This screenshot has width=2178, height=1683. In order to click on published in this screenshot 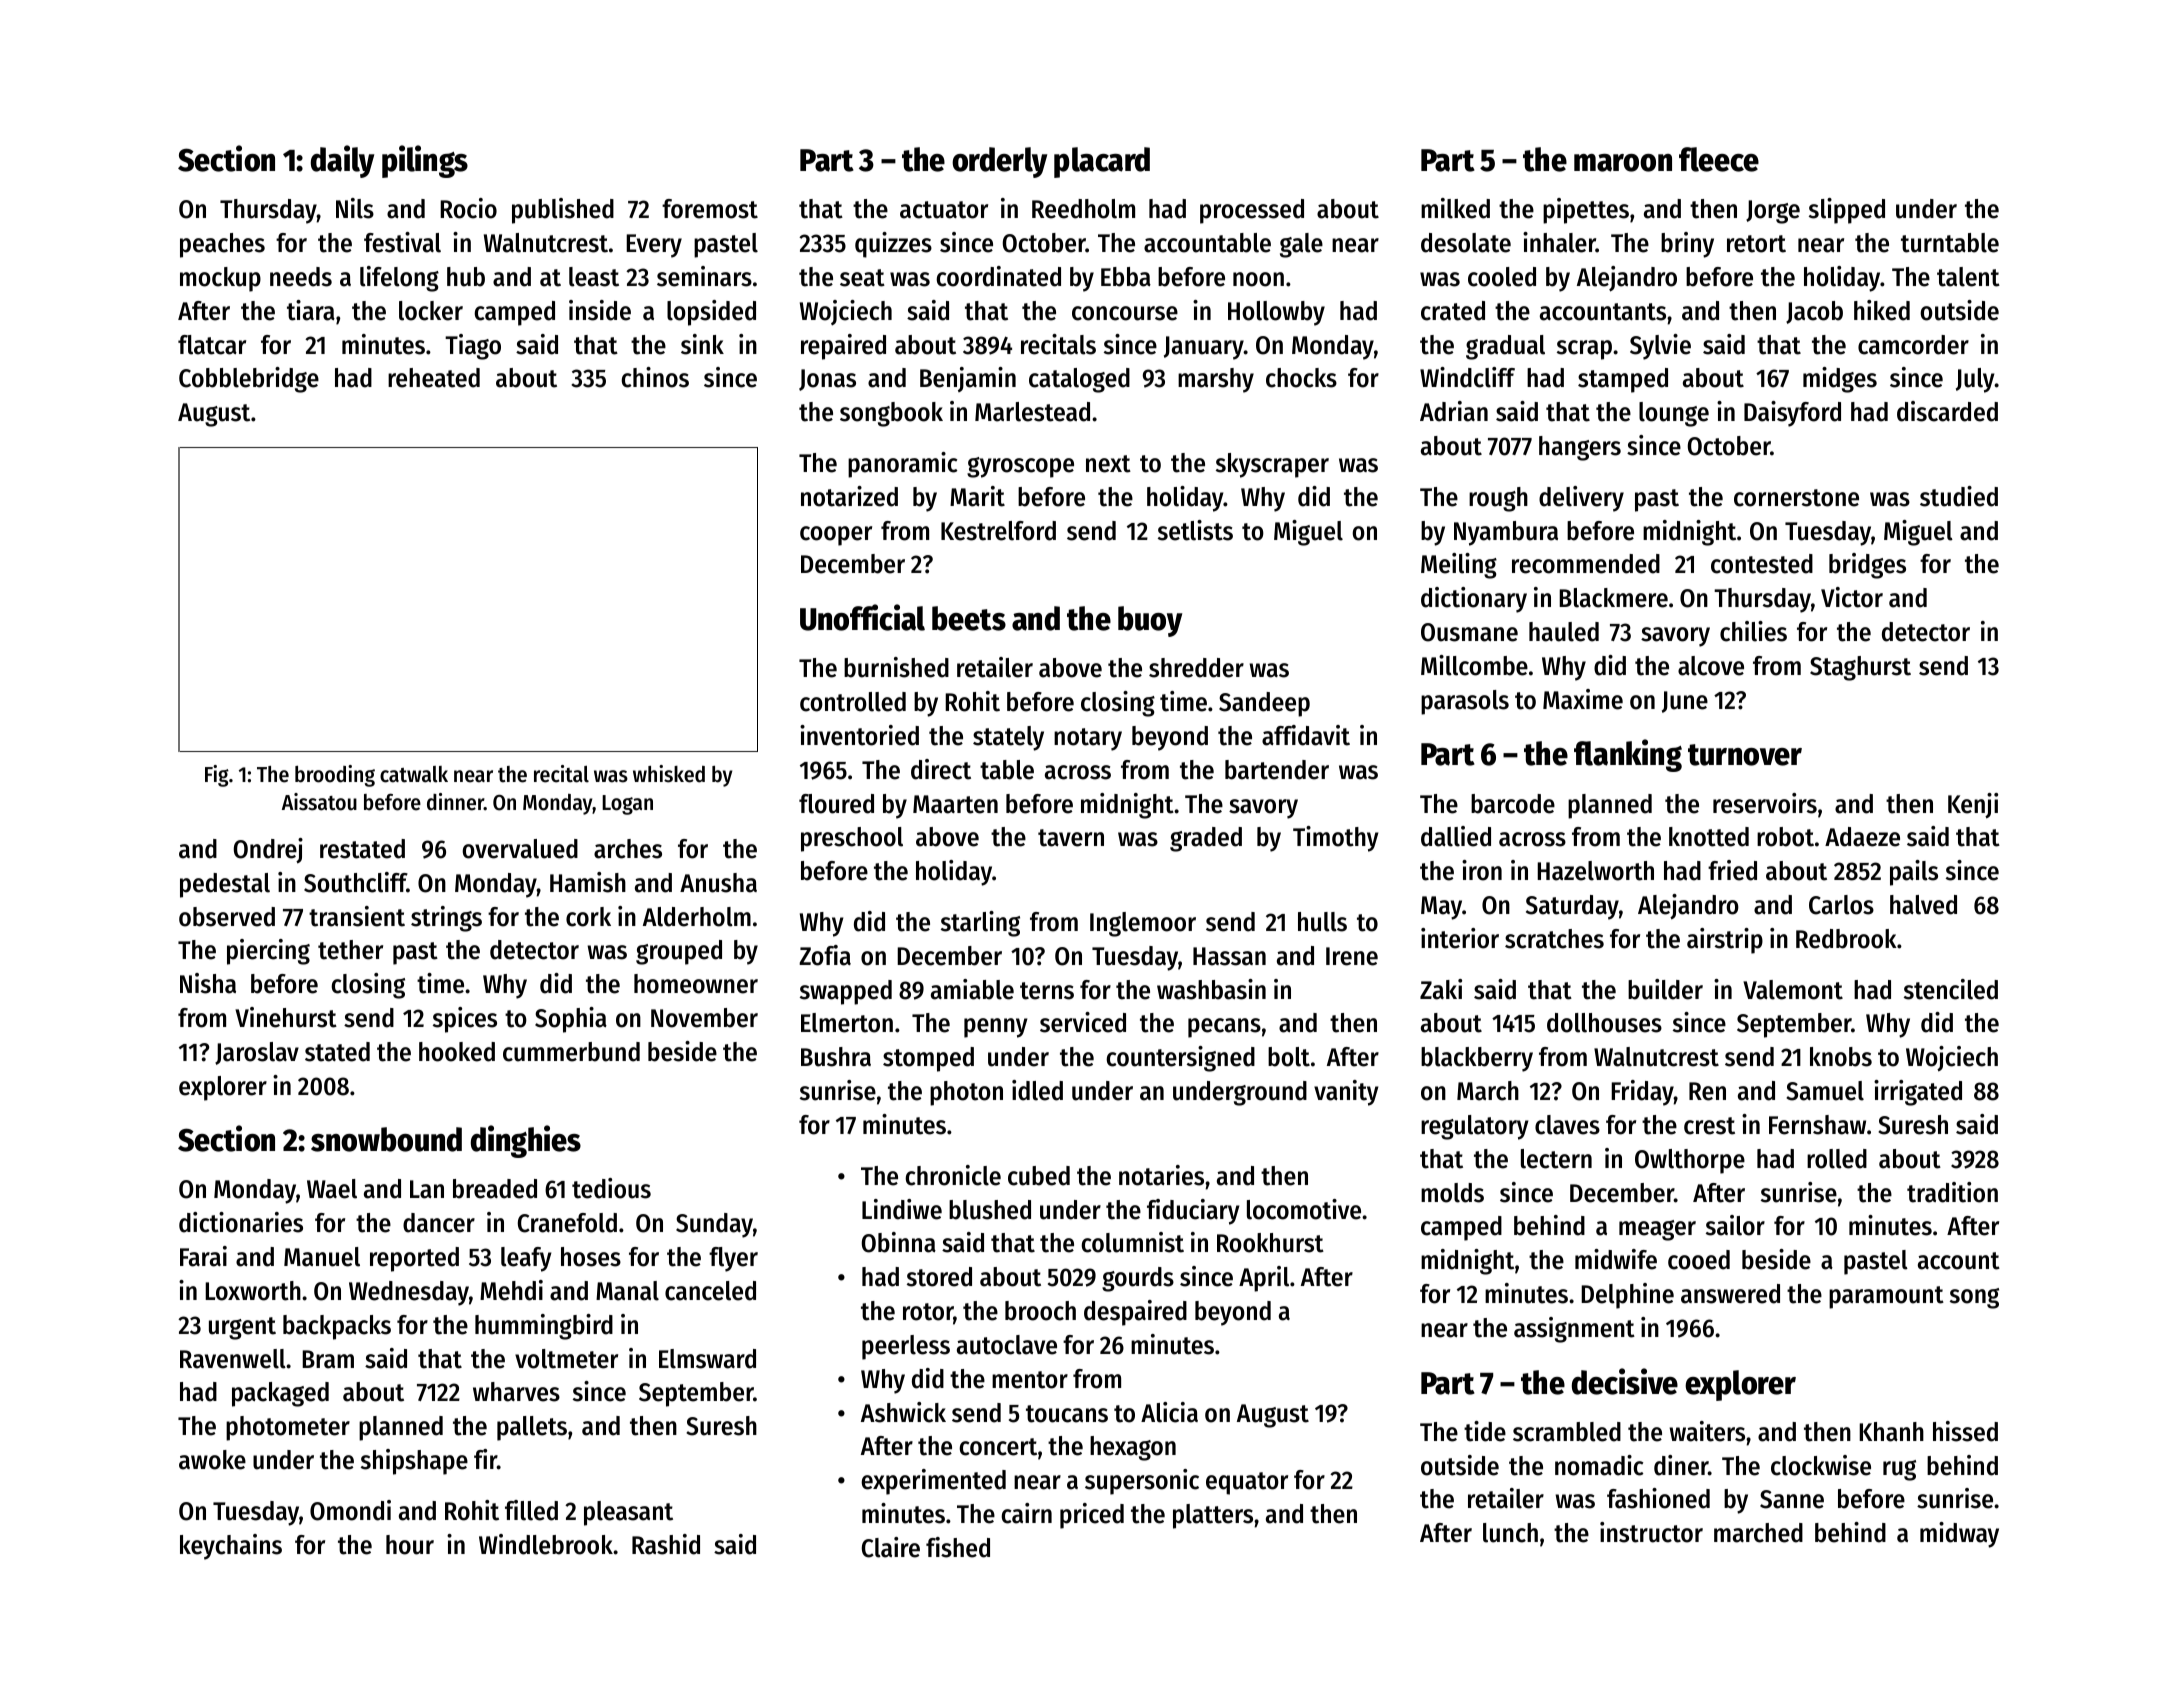, I will do `click(563, 211)`.
